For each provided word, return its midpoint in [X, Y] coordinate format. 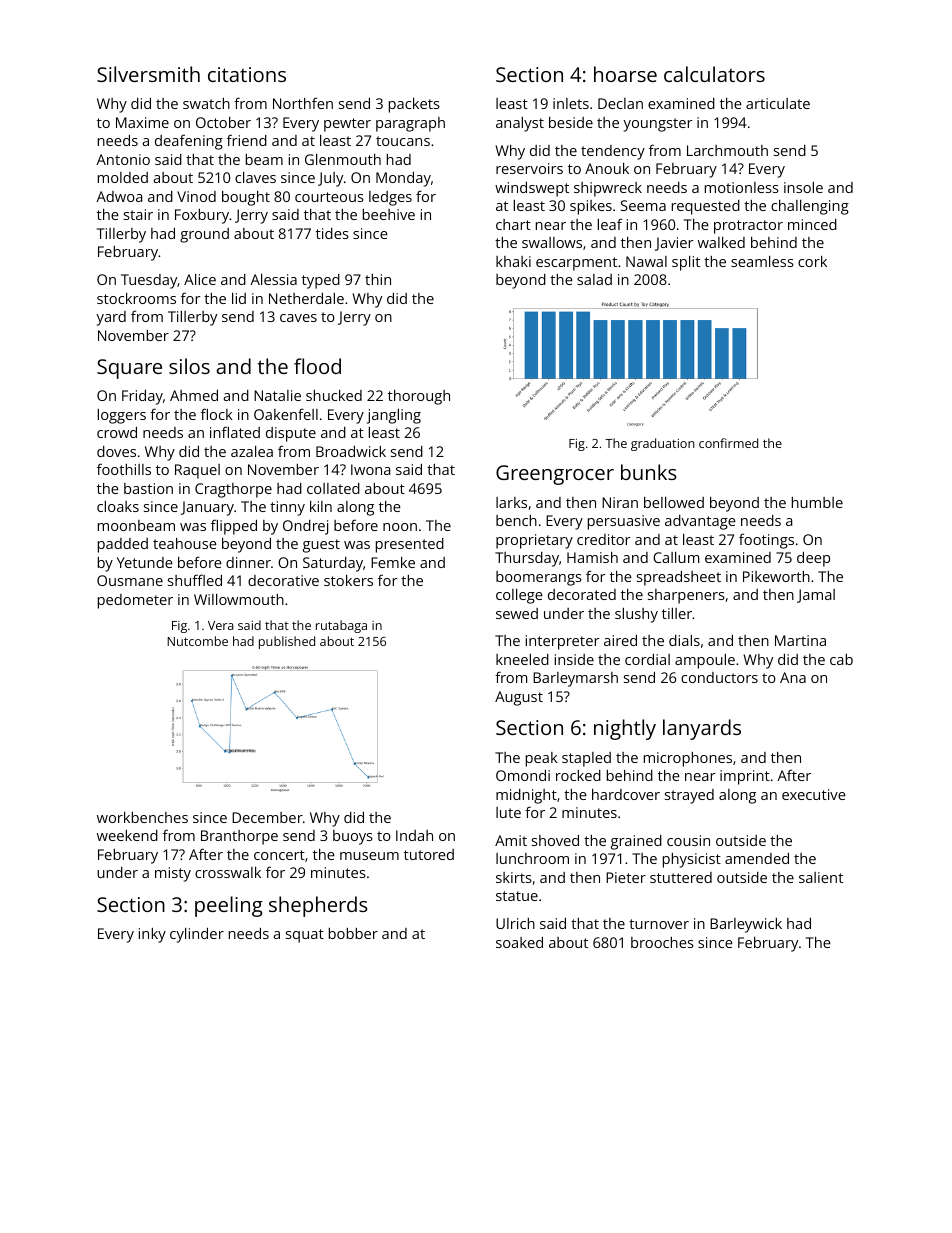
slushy [636, 615]
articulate [778, 103]
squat [305, 936]
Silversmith [148, 74]
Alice [200, 279]
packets [414, 105]
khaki [513, 261]
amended [757, 858]
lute [508, 812]
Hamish [592, 557]
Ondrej [305, 527]
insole [803, 187]
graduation [663, 444]
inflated [235, 432]
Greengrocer [555, 475]
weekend [127, 835]
